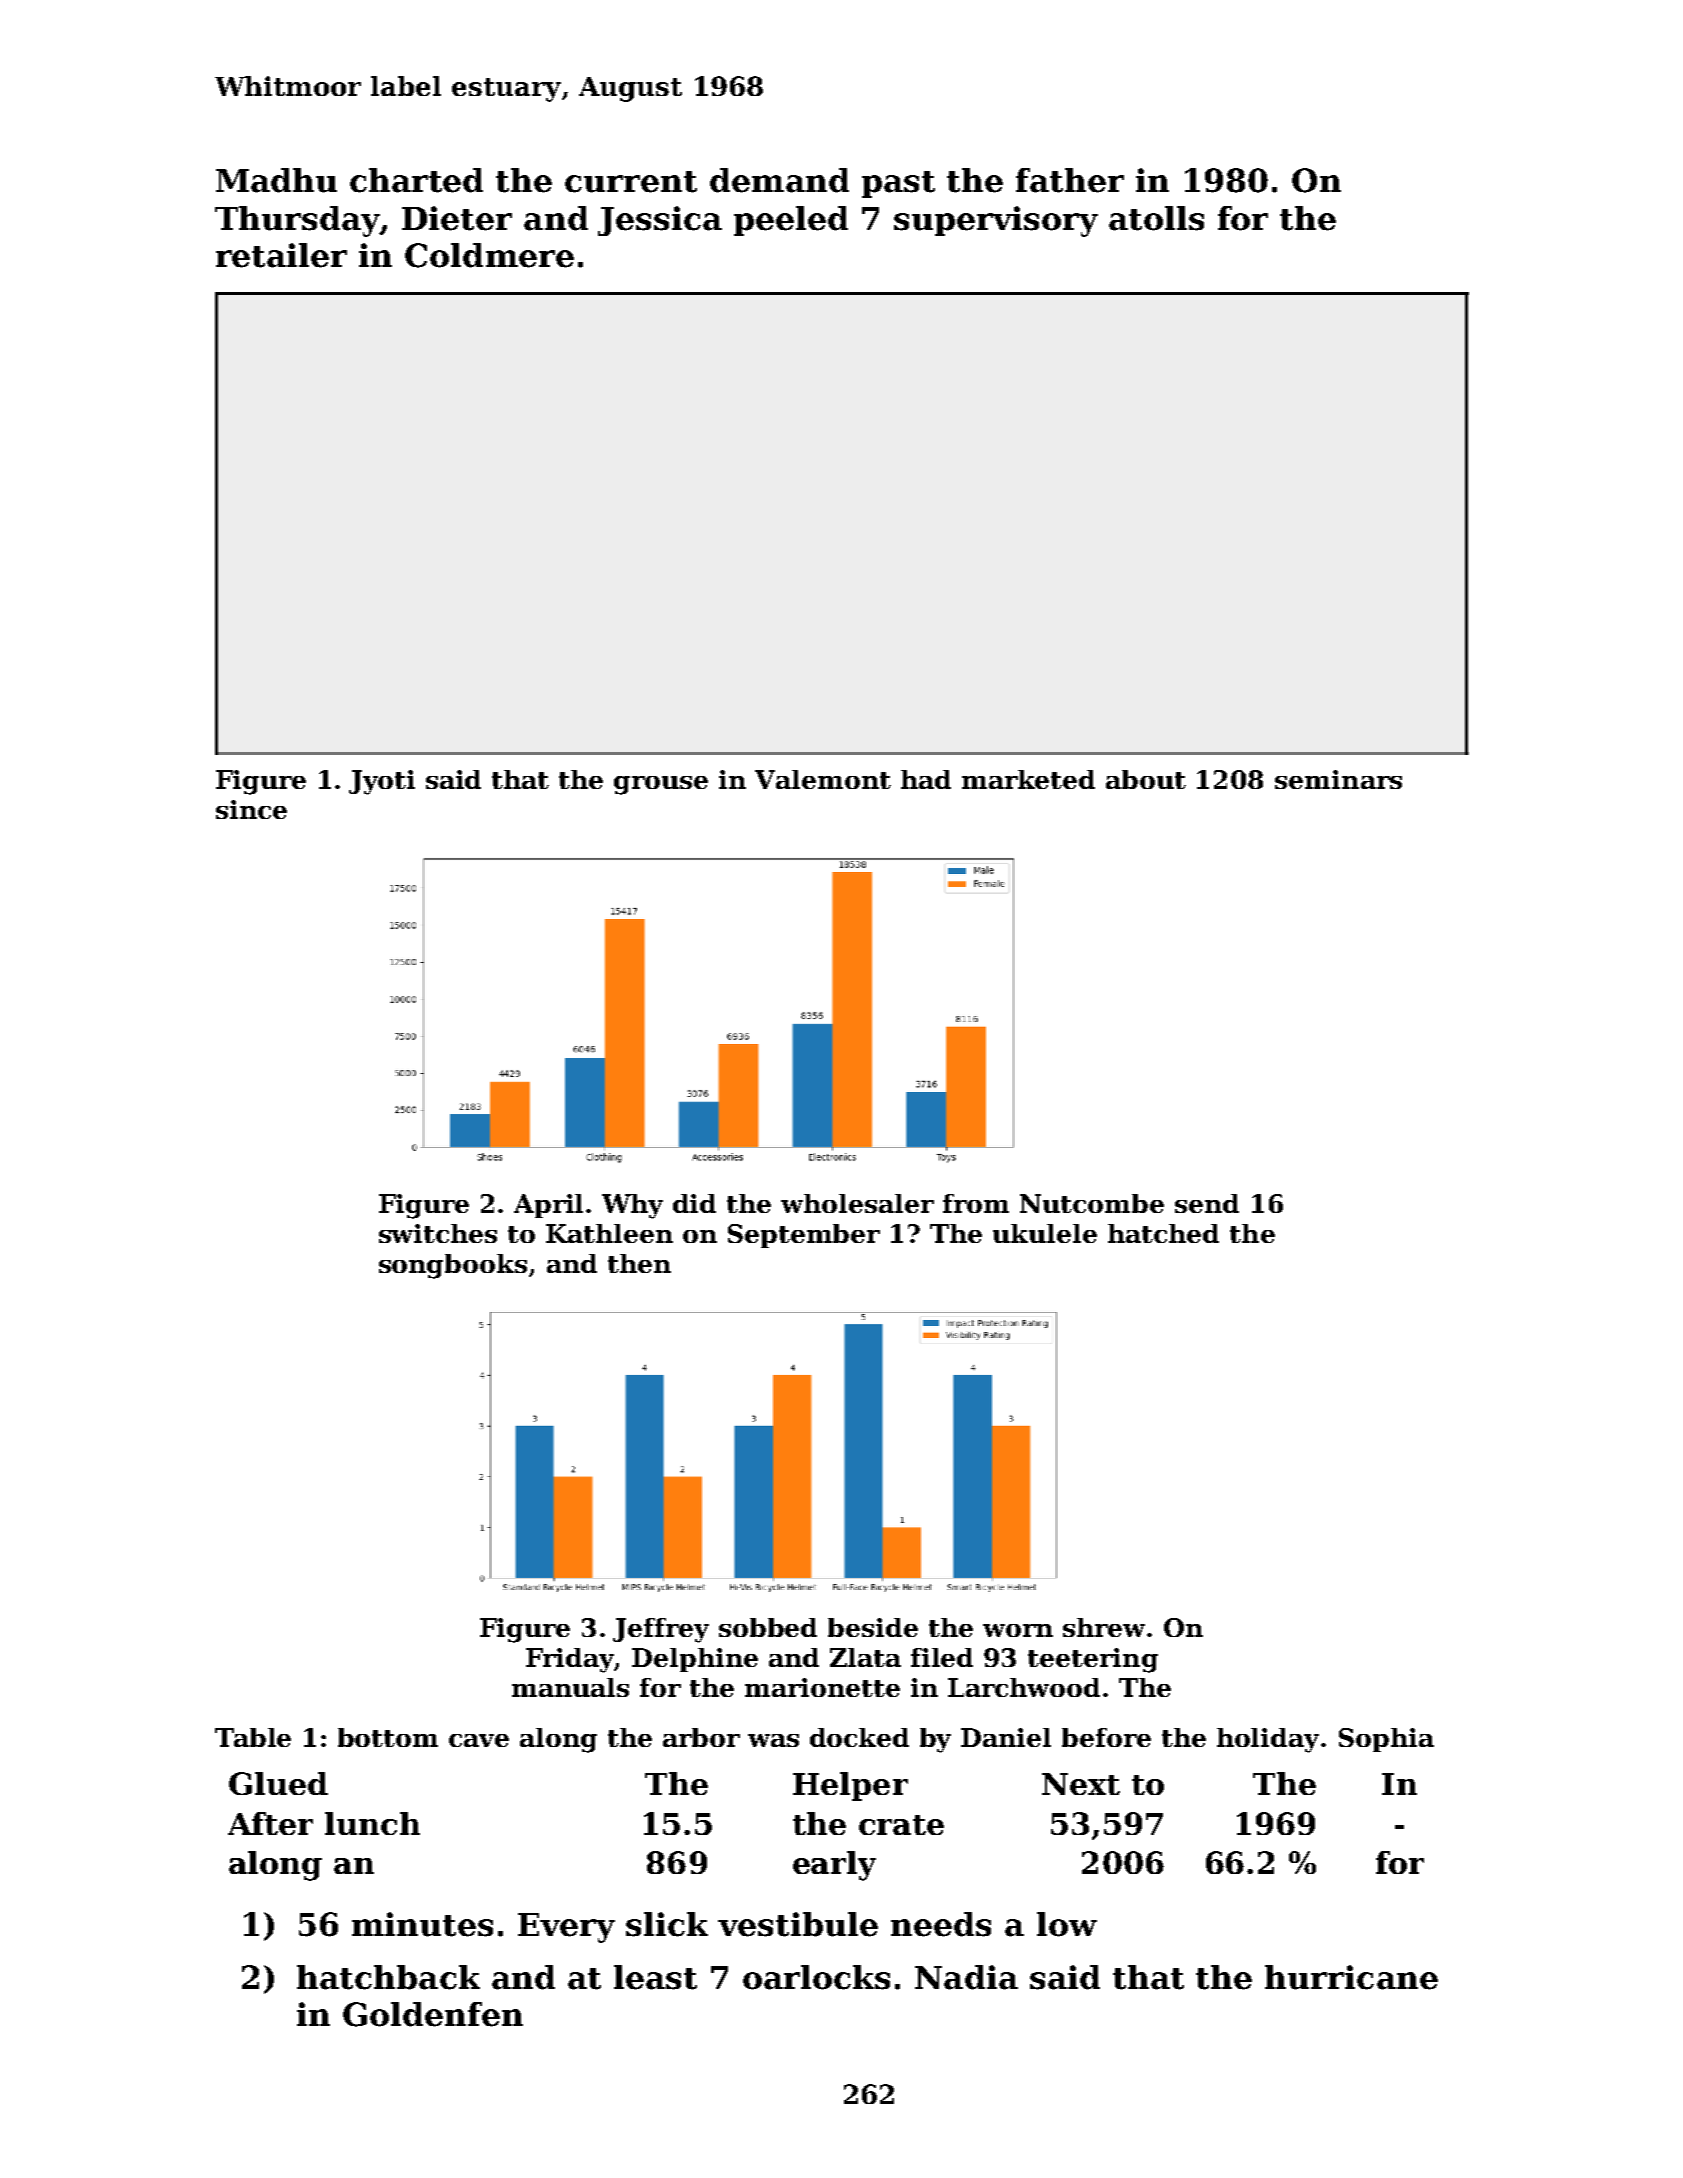  I want to click on Madhu, so click(276, 180).
